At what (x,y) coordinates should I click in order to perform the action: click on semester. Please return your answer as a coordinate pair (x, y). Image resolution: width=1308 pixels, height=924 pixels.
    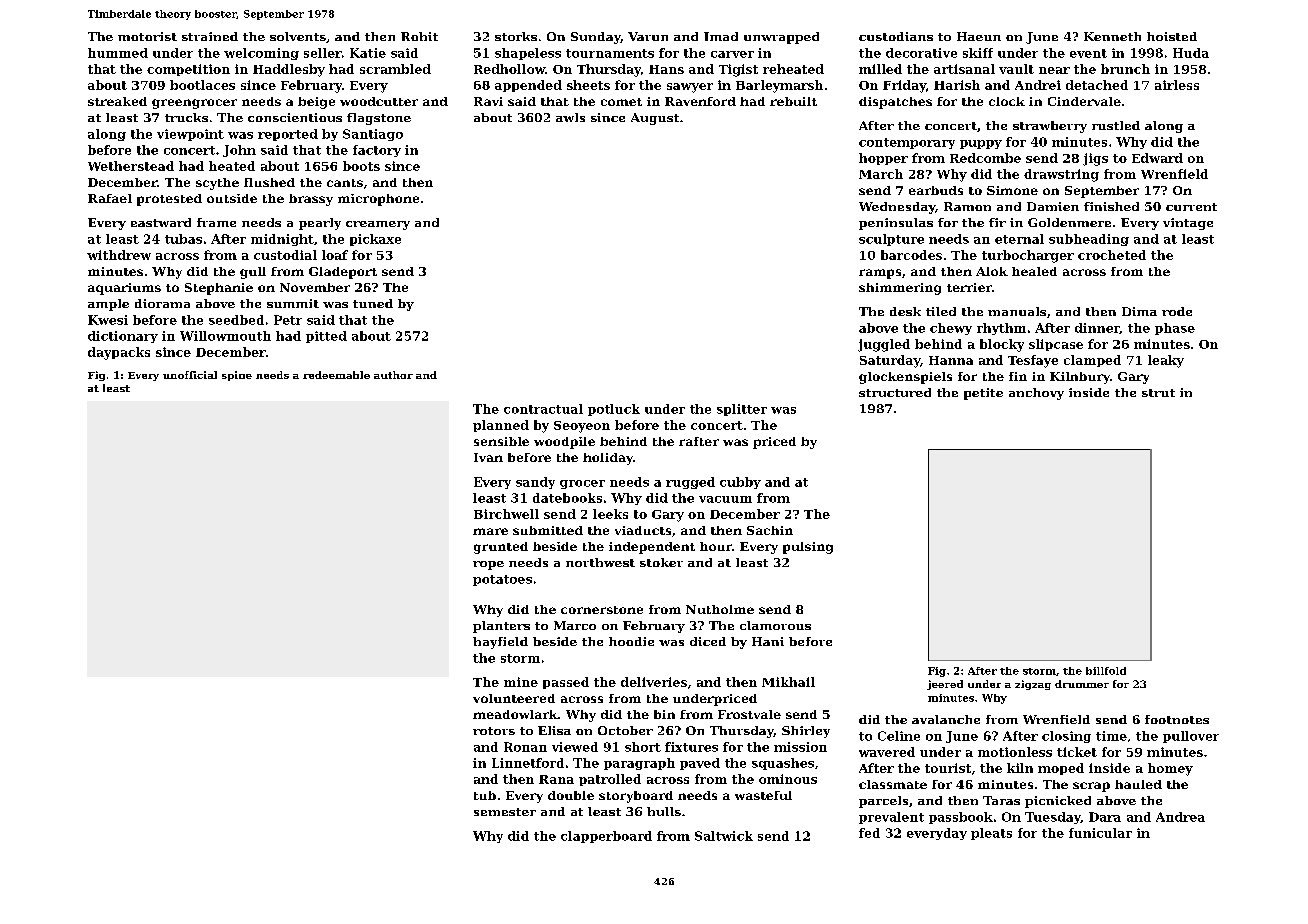
    Looking at the image, I should click on (505, 812).
